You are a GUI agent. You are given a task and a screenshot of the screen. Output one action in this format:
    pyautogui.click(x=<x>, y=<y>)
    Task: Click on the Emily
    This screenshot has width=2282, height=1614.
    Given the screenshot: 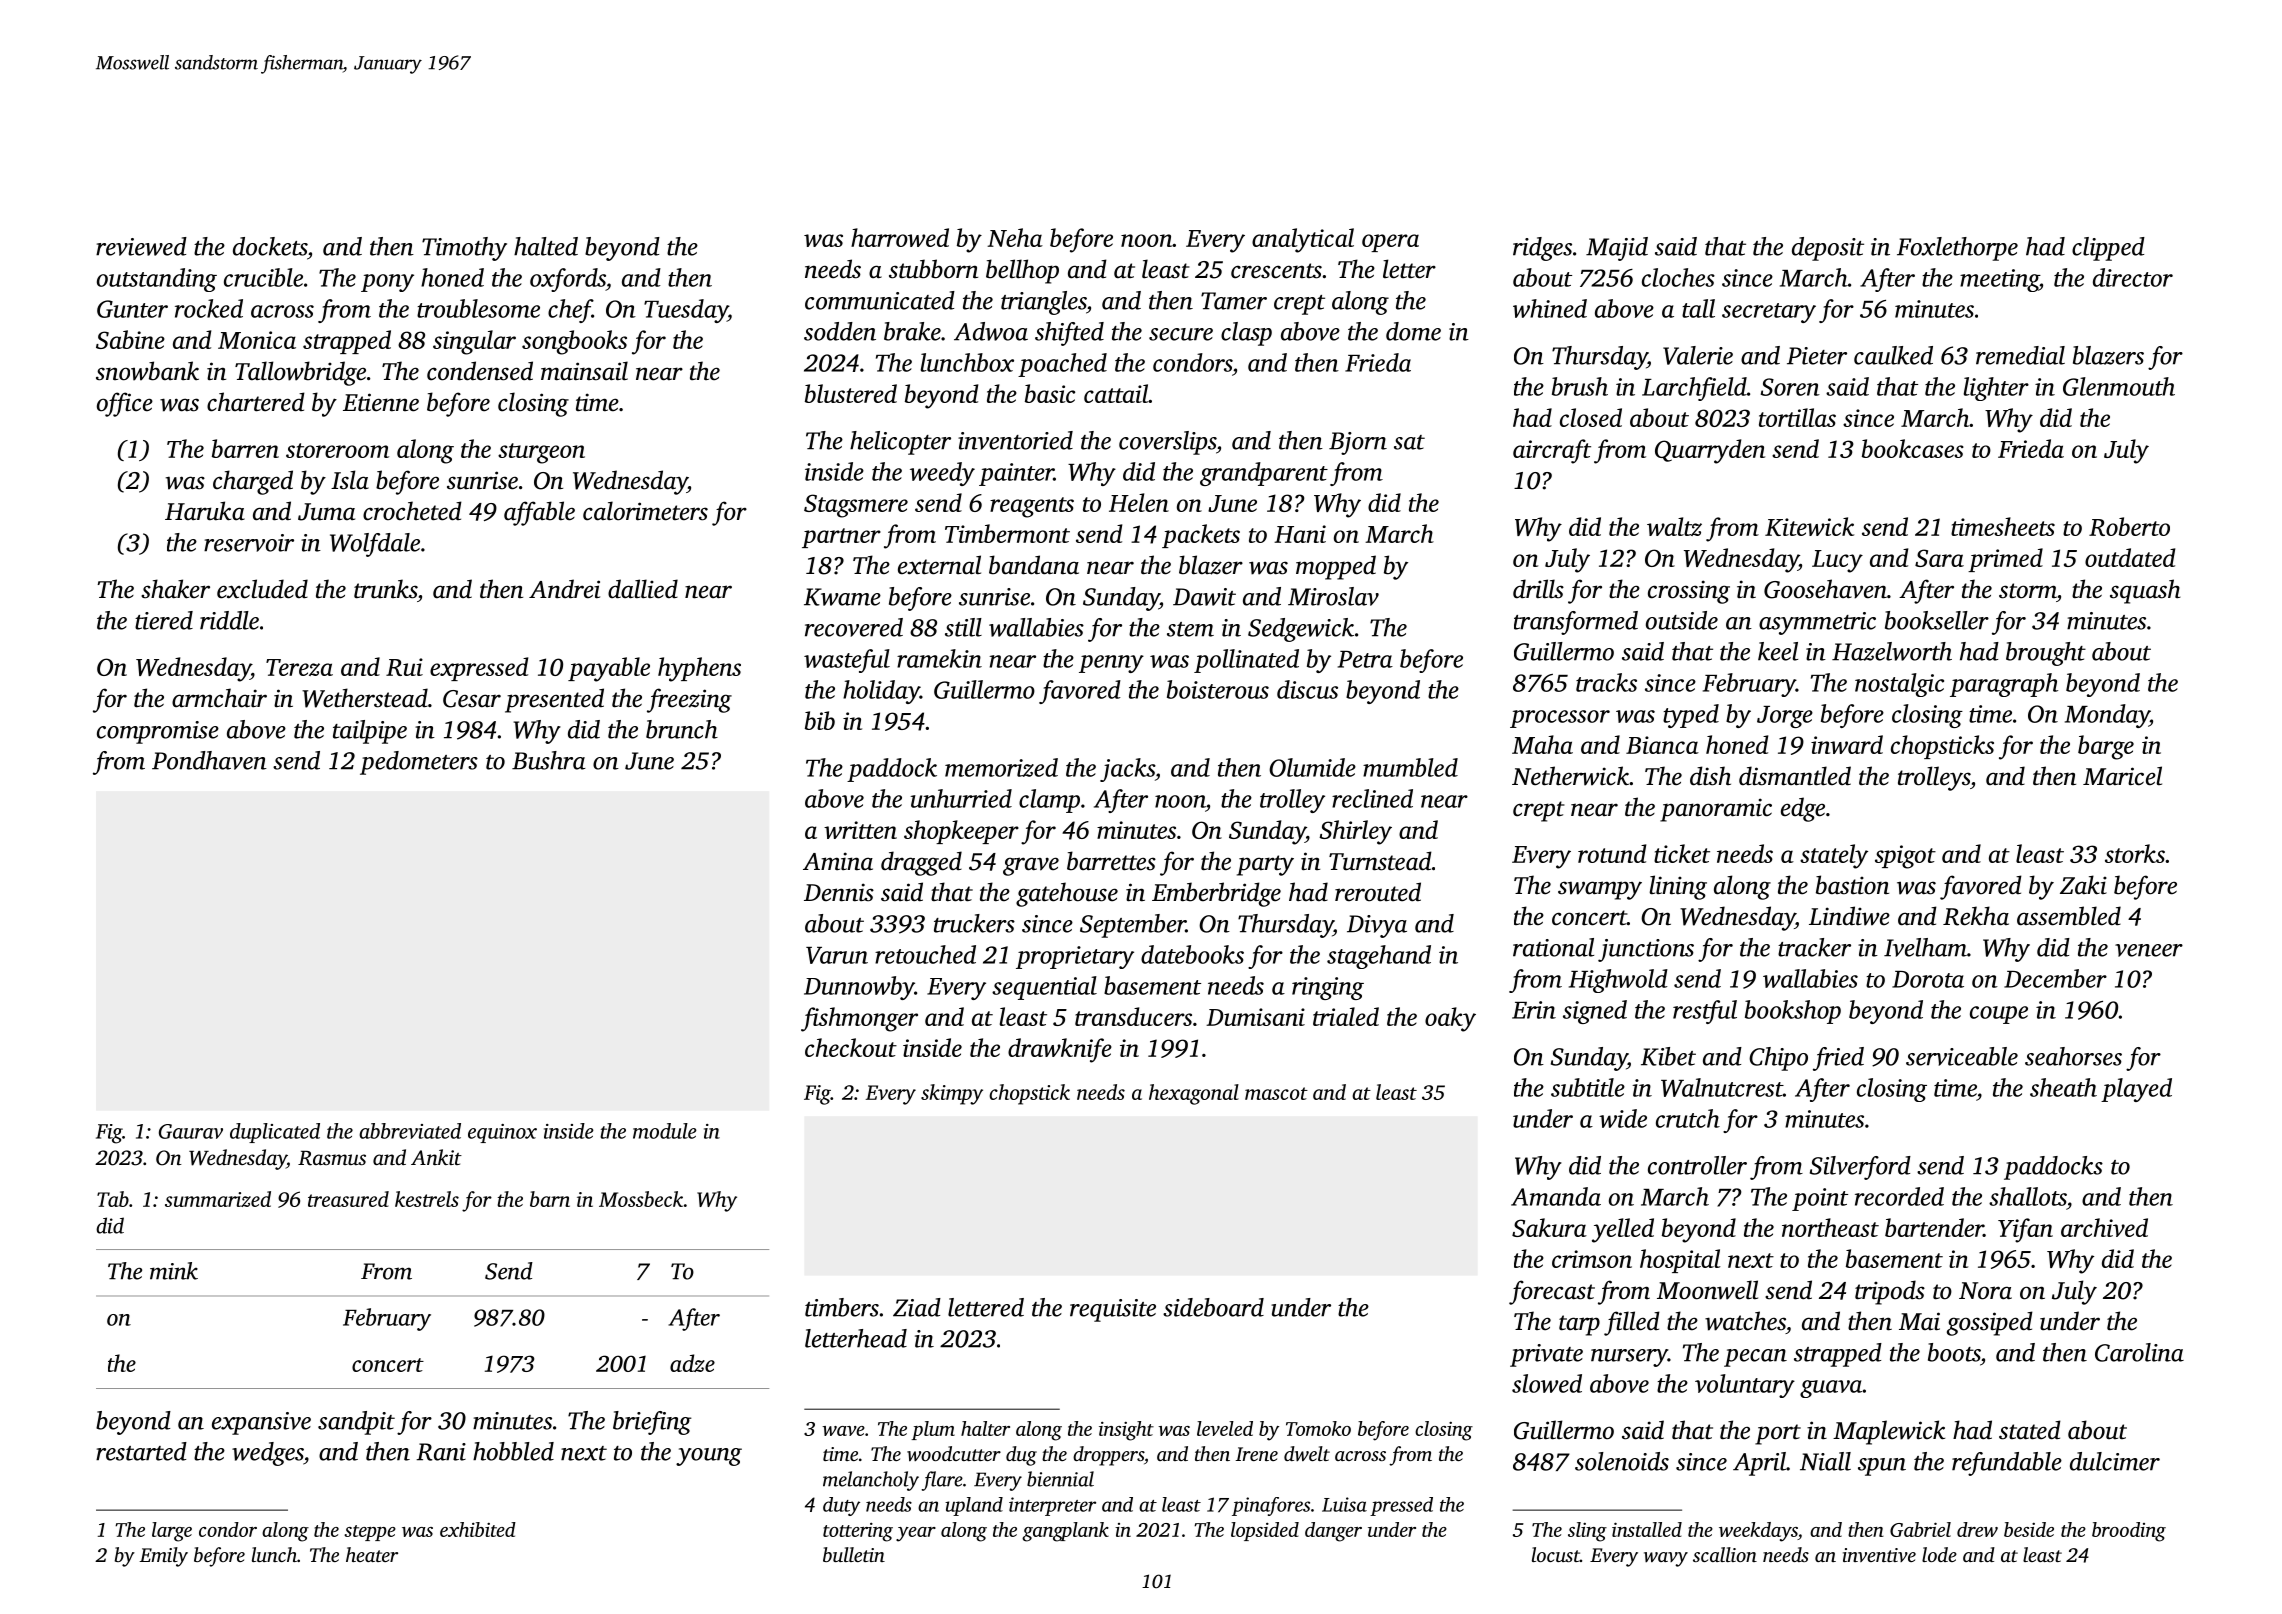 What is the action you would take?
    pyautogui.click(x=163, y=1557)
